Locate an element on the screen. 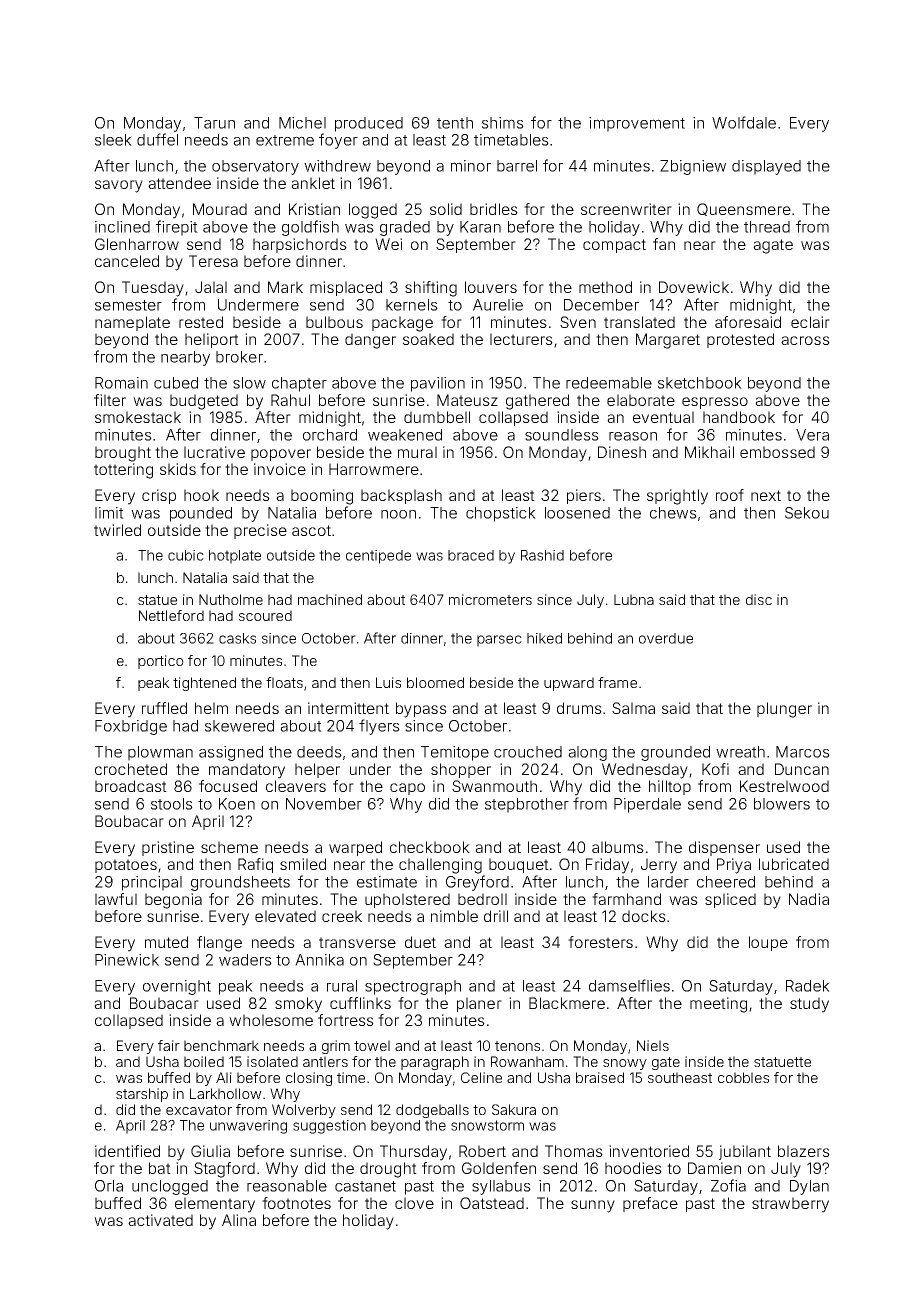 Image resolution: width=924 pixels, height=1314 pixels. capo is located at coordinates (407, 789).
